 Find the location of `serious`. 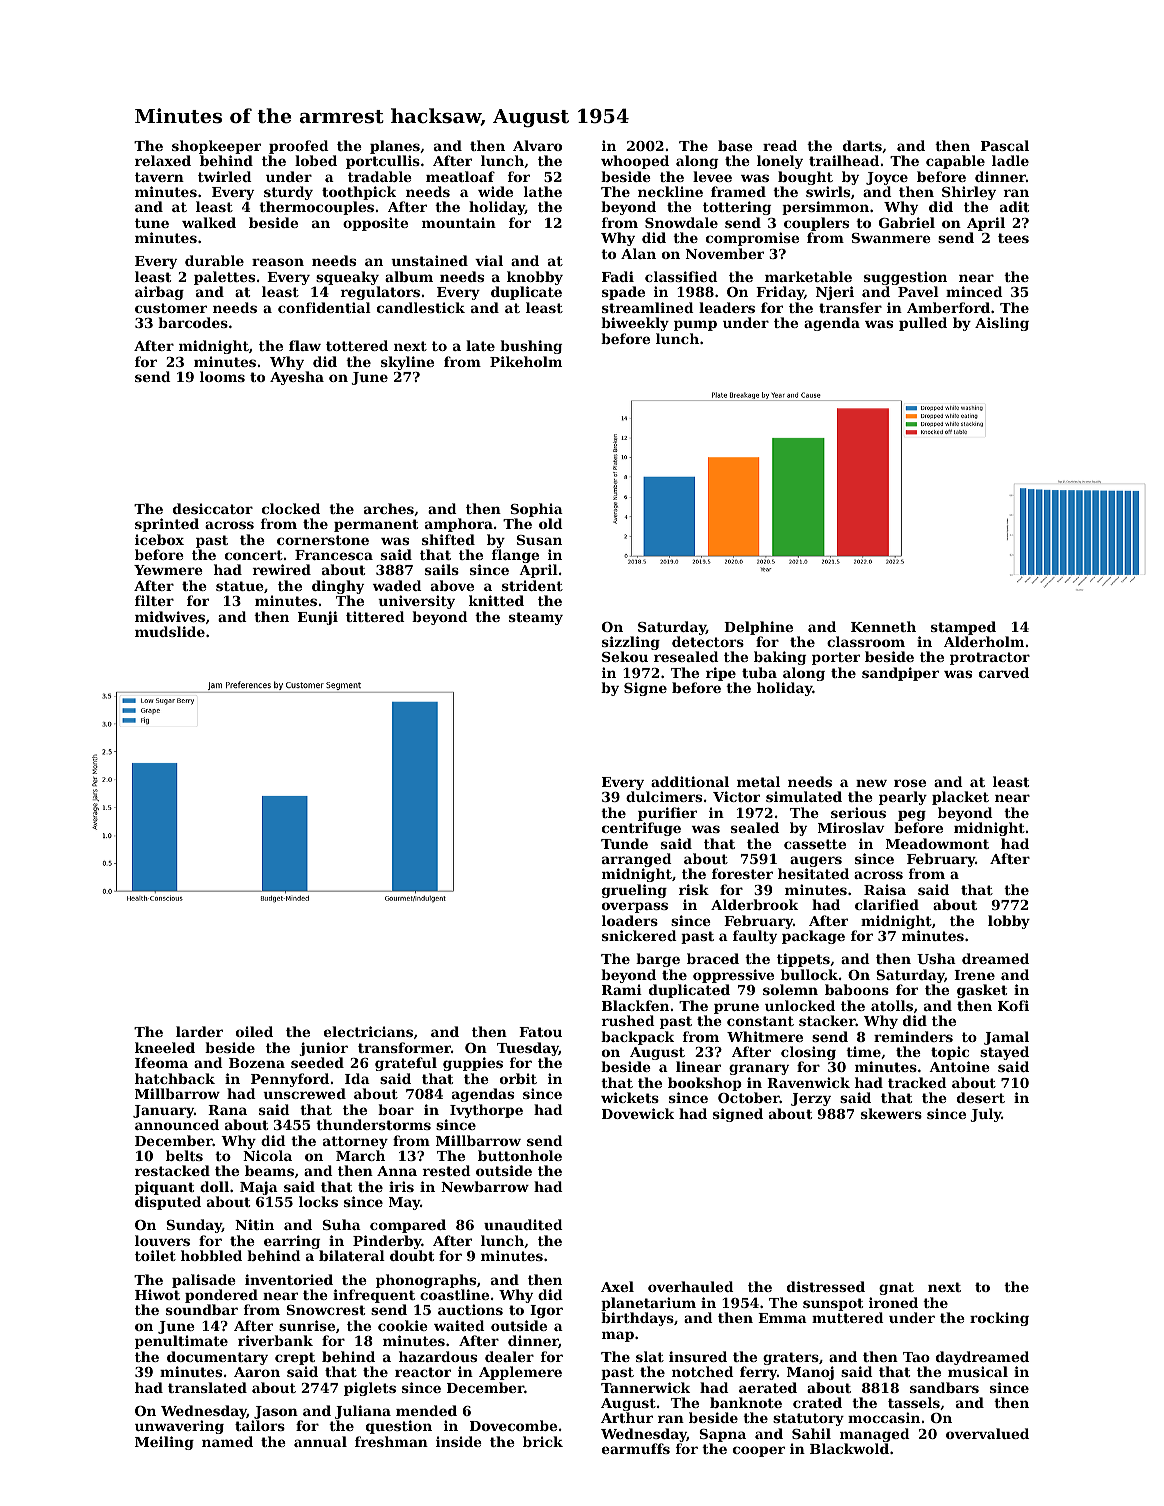

serious is located at coordinates (858, 812).
